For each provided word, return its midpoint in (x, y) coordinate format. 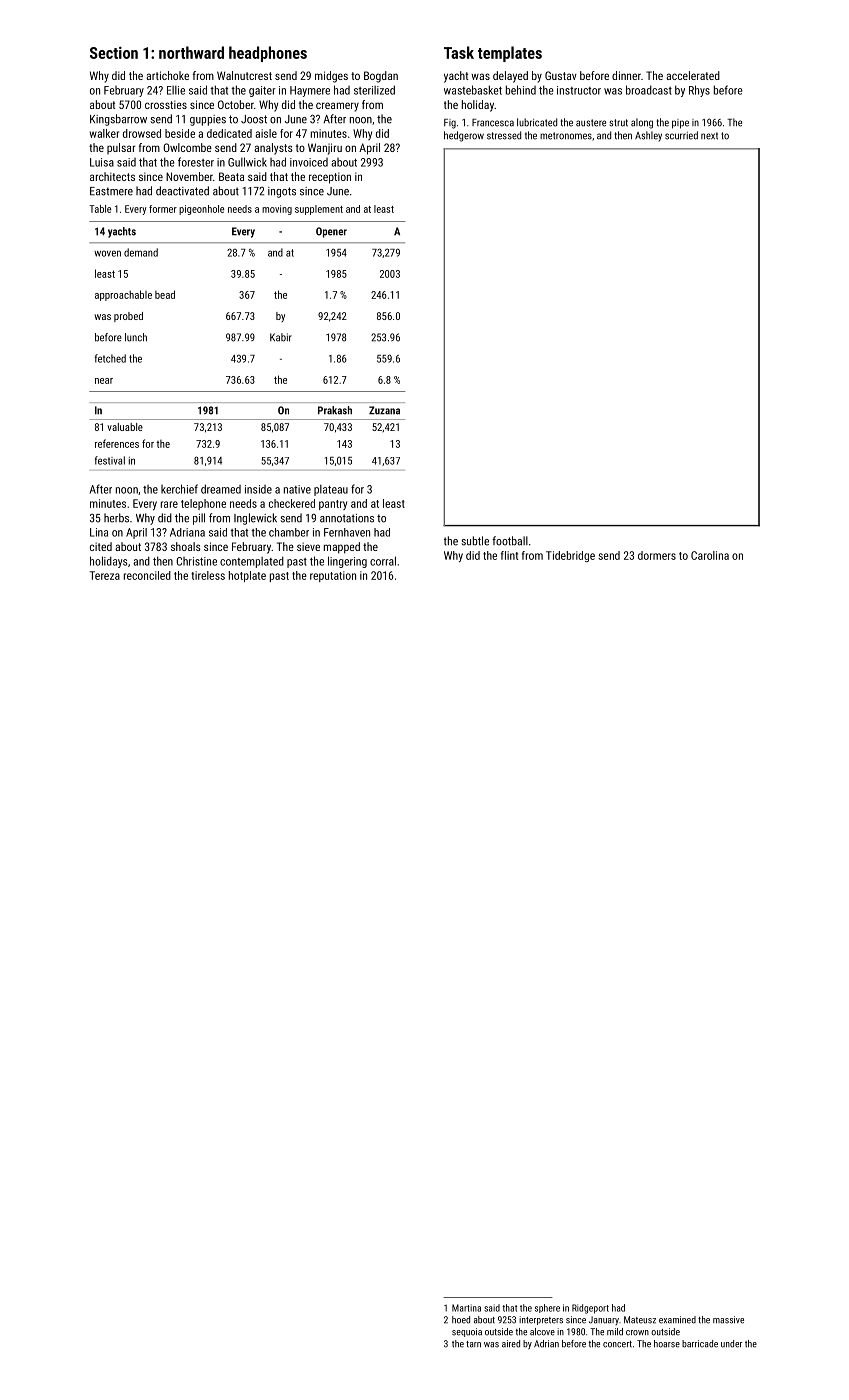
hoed (461, 1320)
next (709, 136)
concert (617, 1344)
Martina (466, 1308)
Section (114, 53)
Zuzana (384, 410)
